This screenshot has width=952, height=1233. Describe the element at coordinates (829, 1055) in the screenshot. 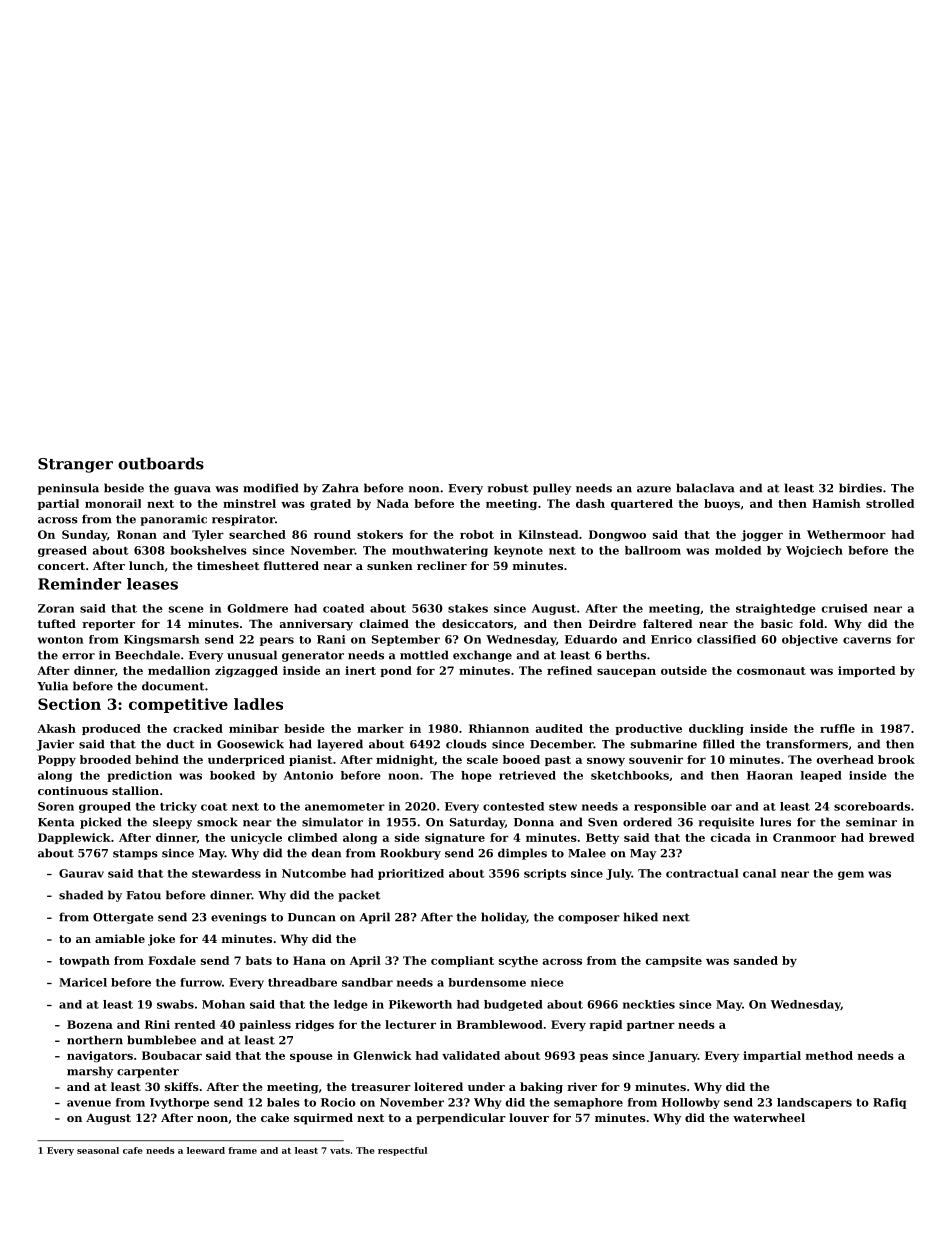

I see `method` at that location.
